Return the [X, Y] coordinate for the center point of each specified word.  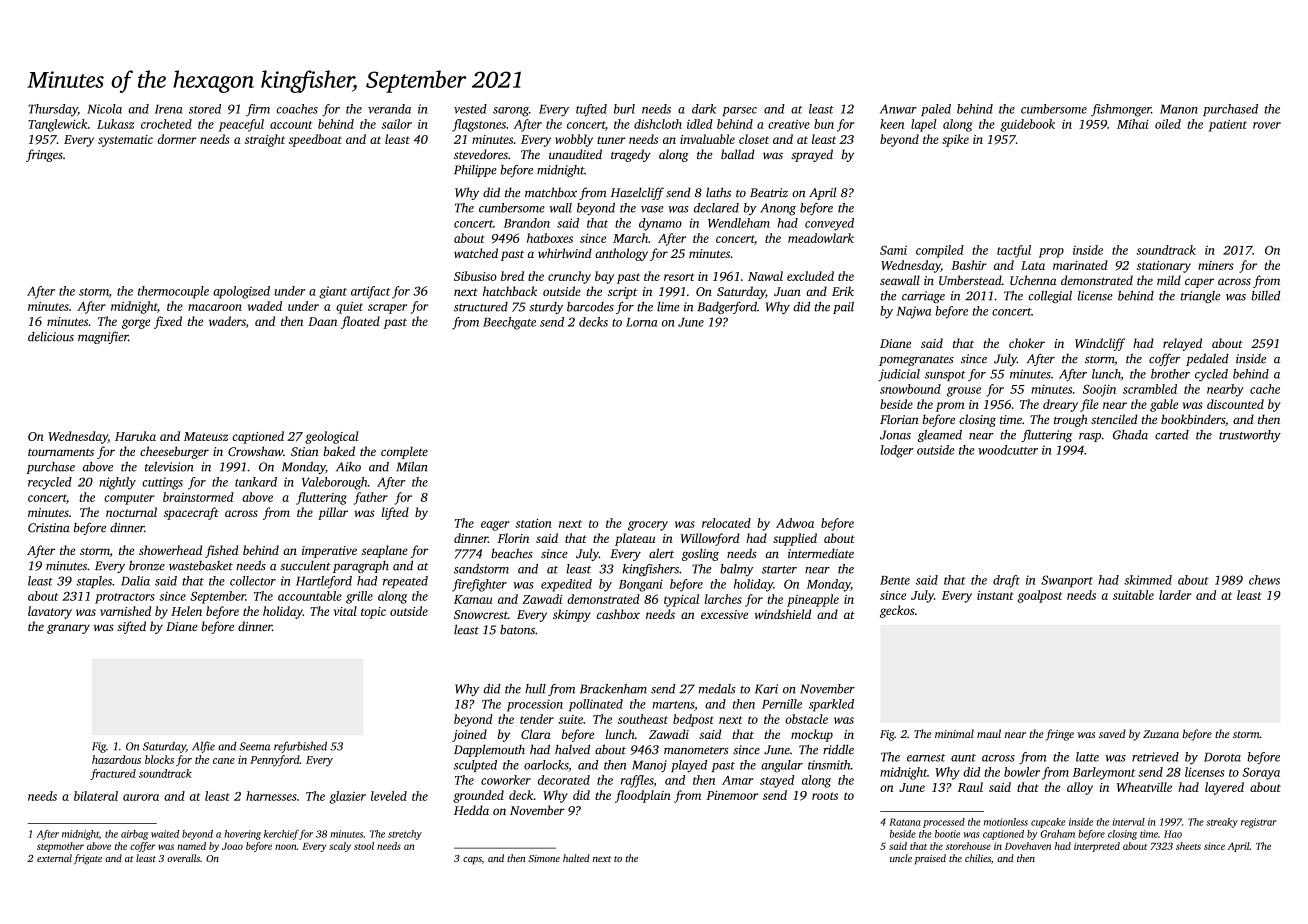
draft [1006, 581]
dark [704, 109]
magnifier [103, 337]
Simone [544, 858]
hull [535, 689]
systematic [125, 141]
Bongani [641, 585]
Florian [899, 419]
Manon [1179, 109]
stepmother [60, 847]
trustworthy [1250, 436]
